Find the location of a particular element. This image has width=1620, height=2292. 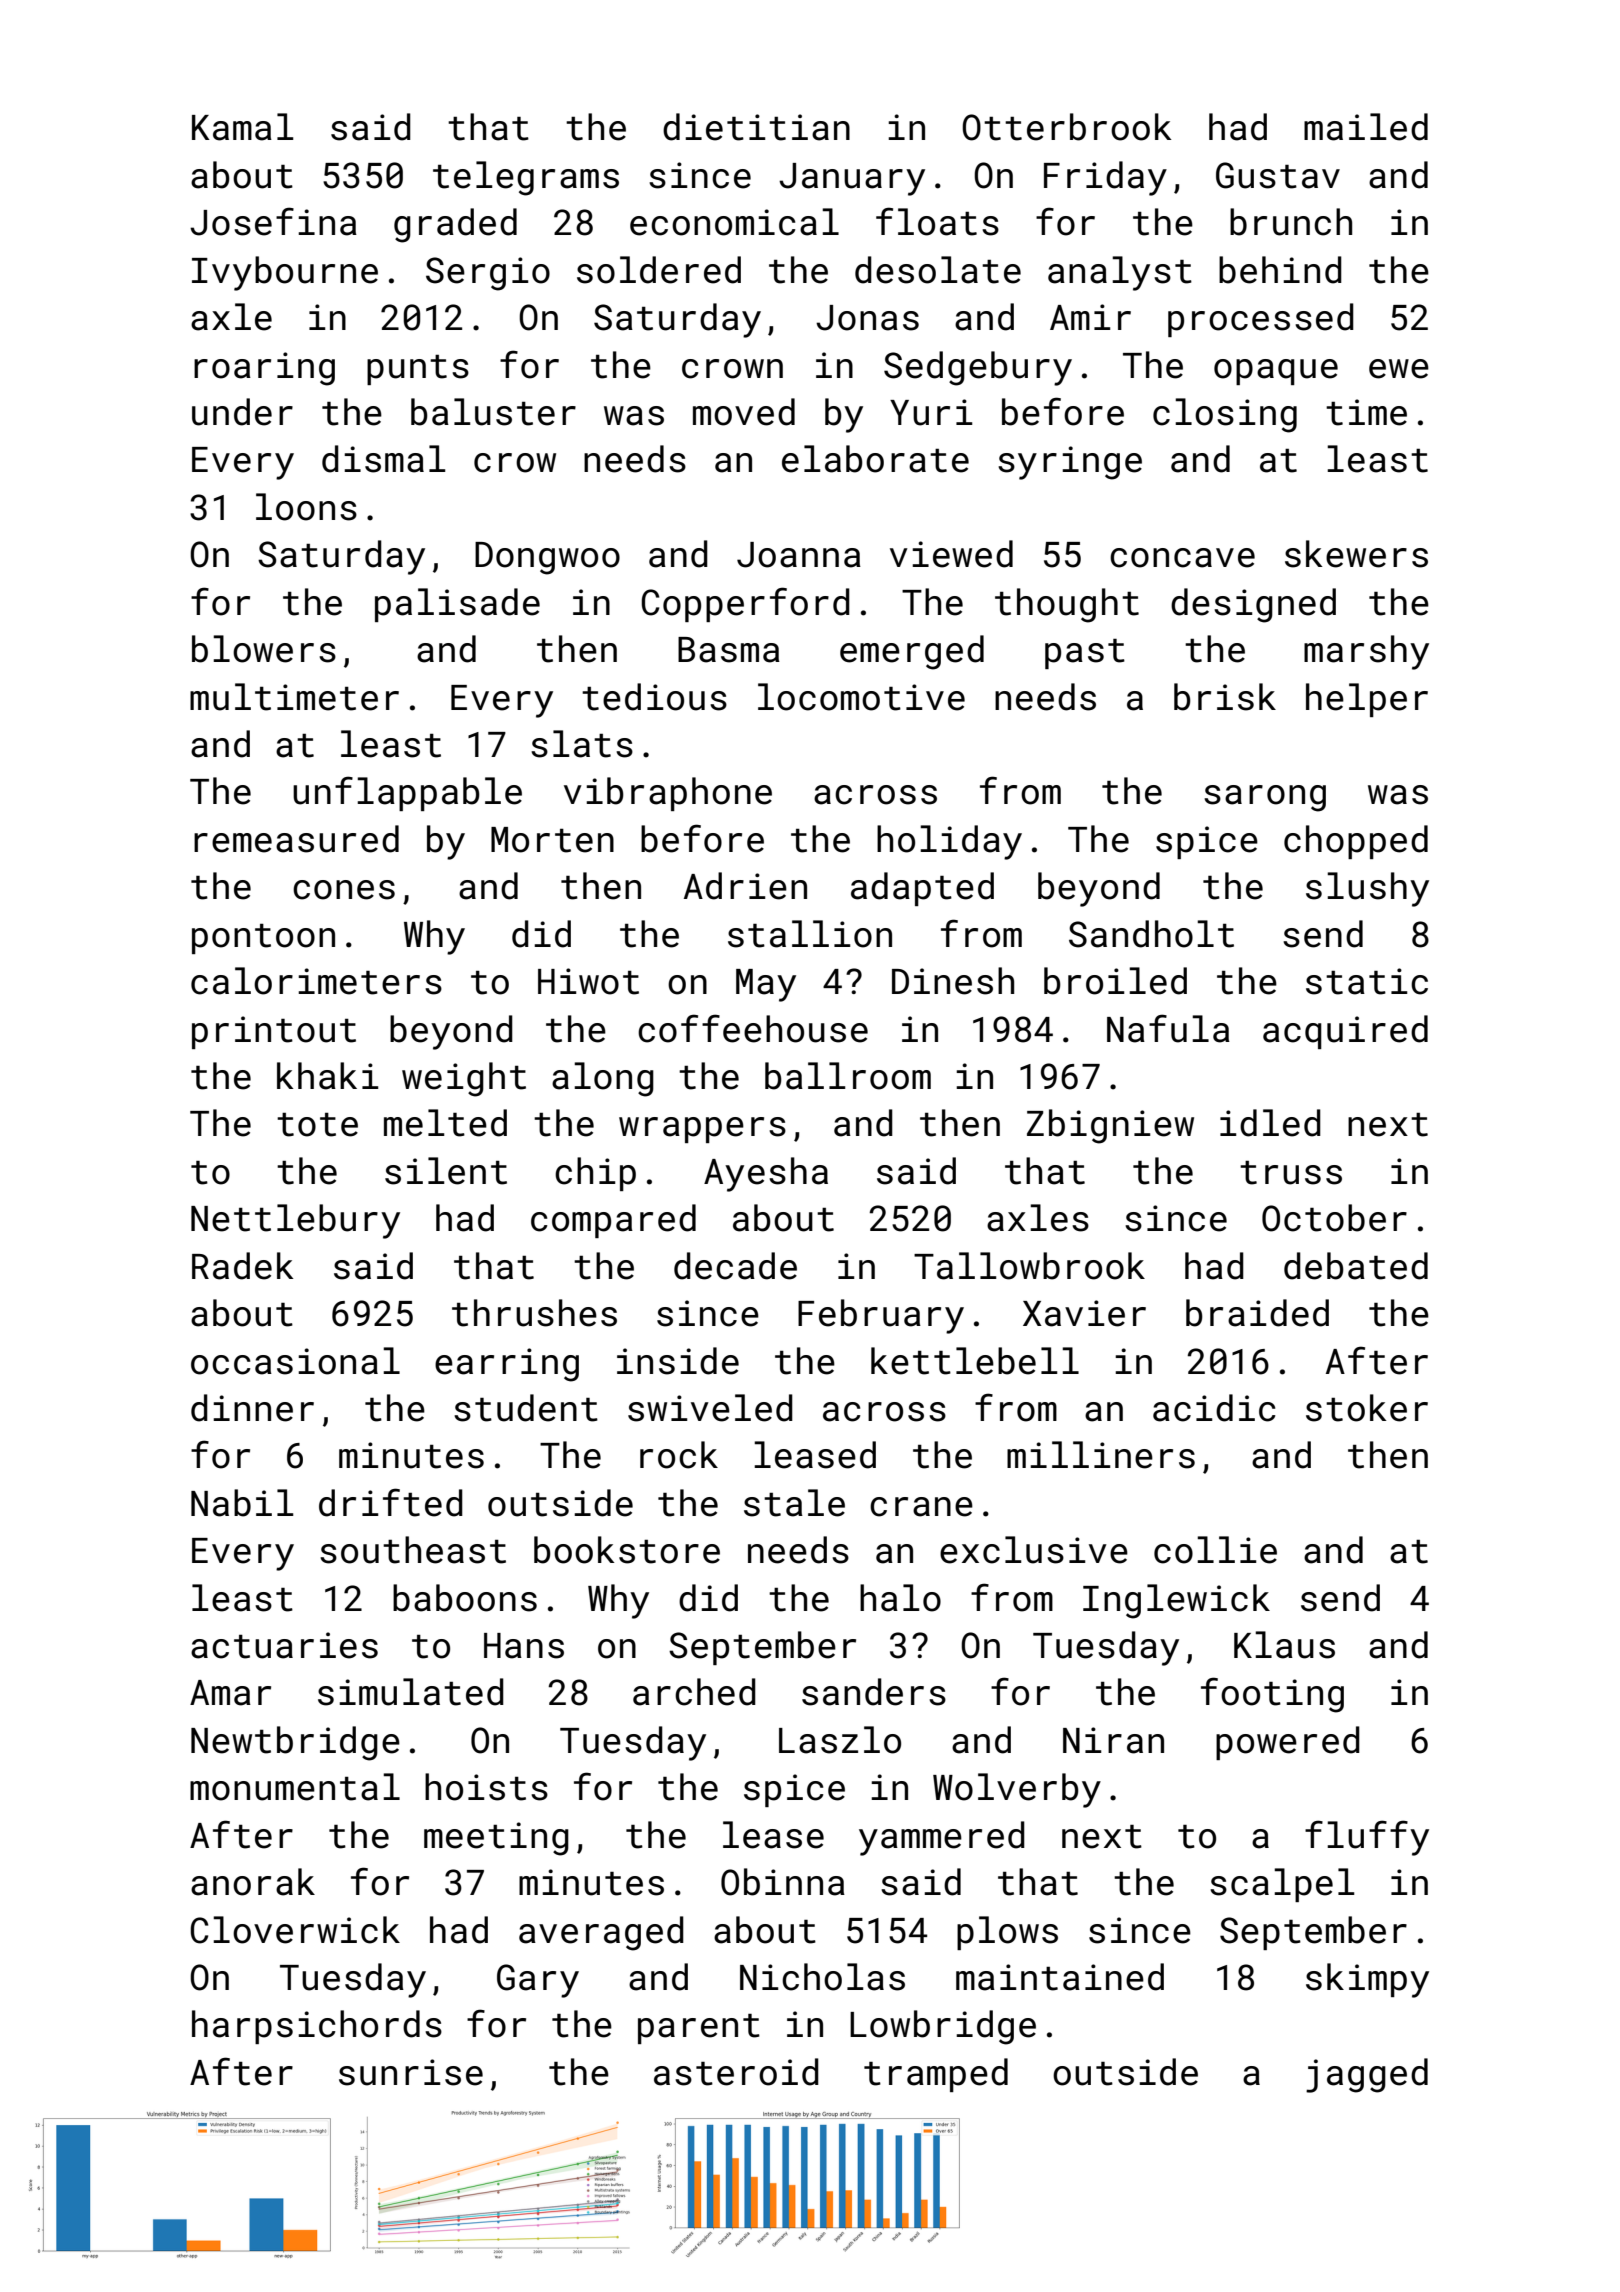

acquired is located at coordinates (1345, 1032).
